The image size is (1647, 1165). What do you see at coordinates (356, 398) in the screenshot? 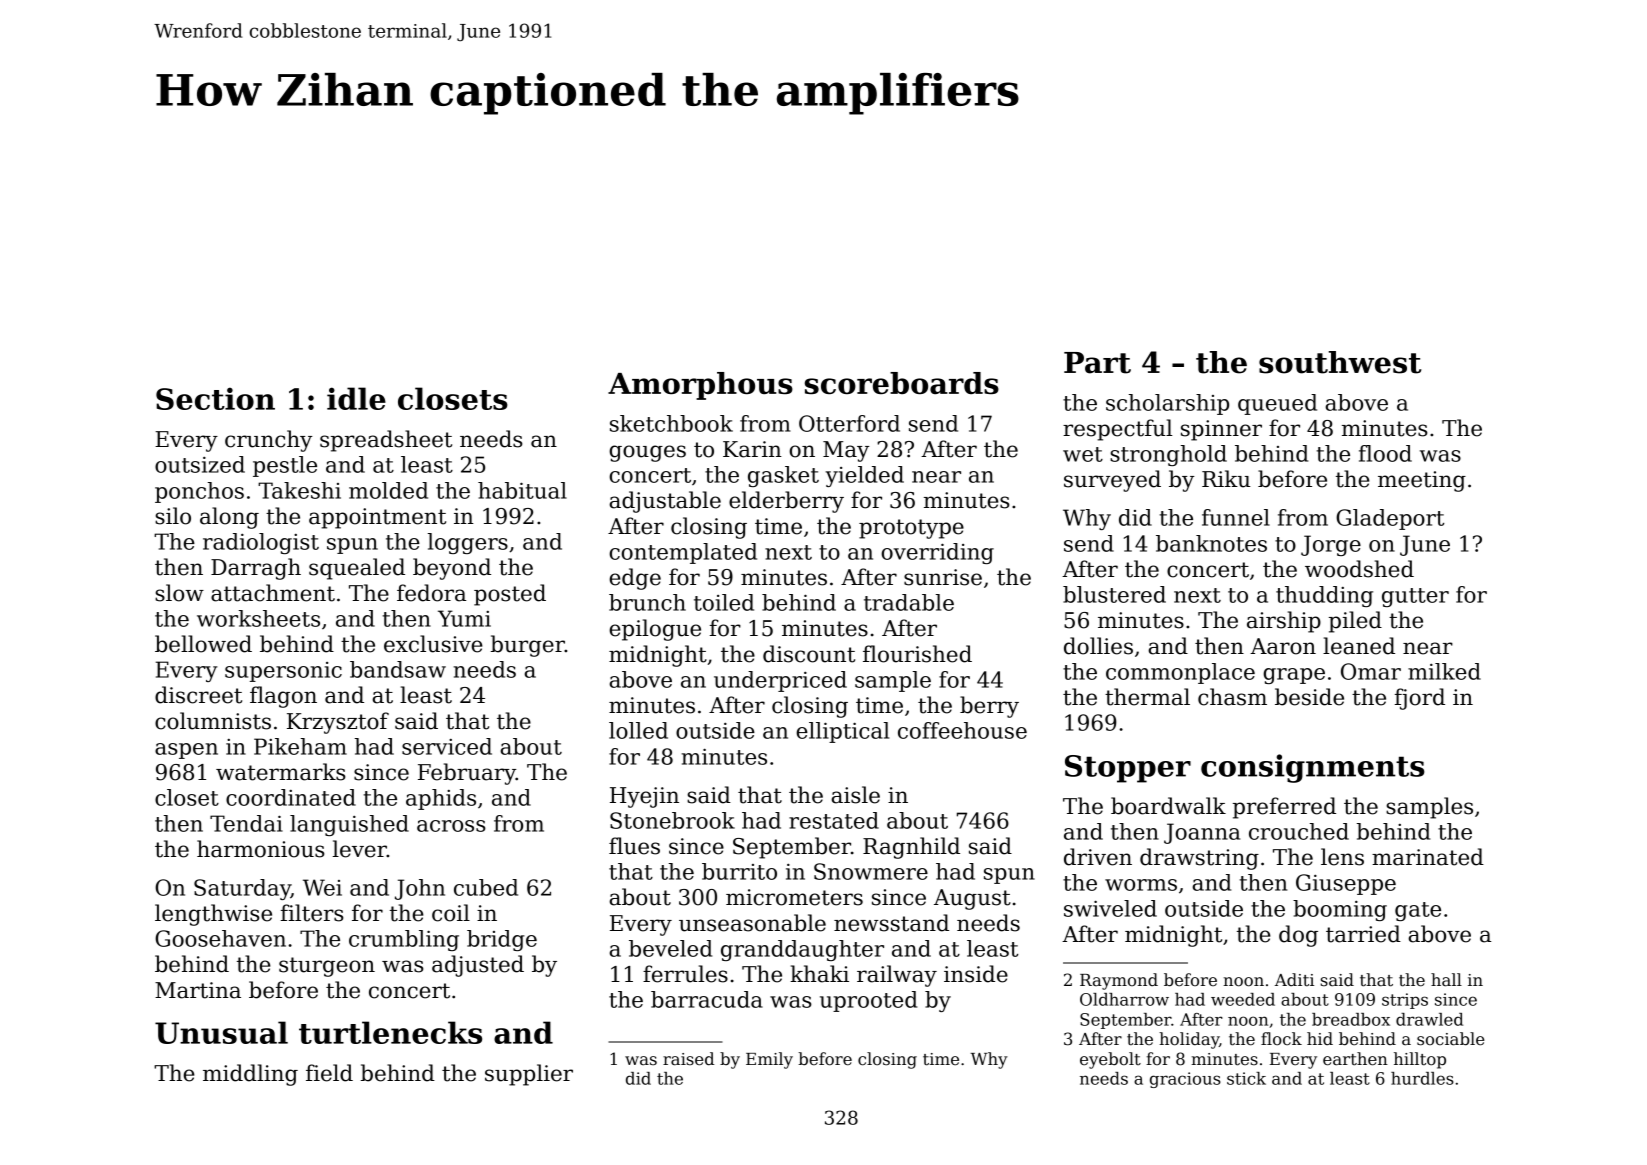
I see `idle` at bounding box center [356, 398].
